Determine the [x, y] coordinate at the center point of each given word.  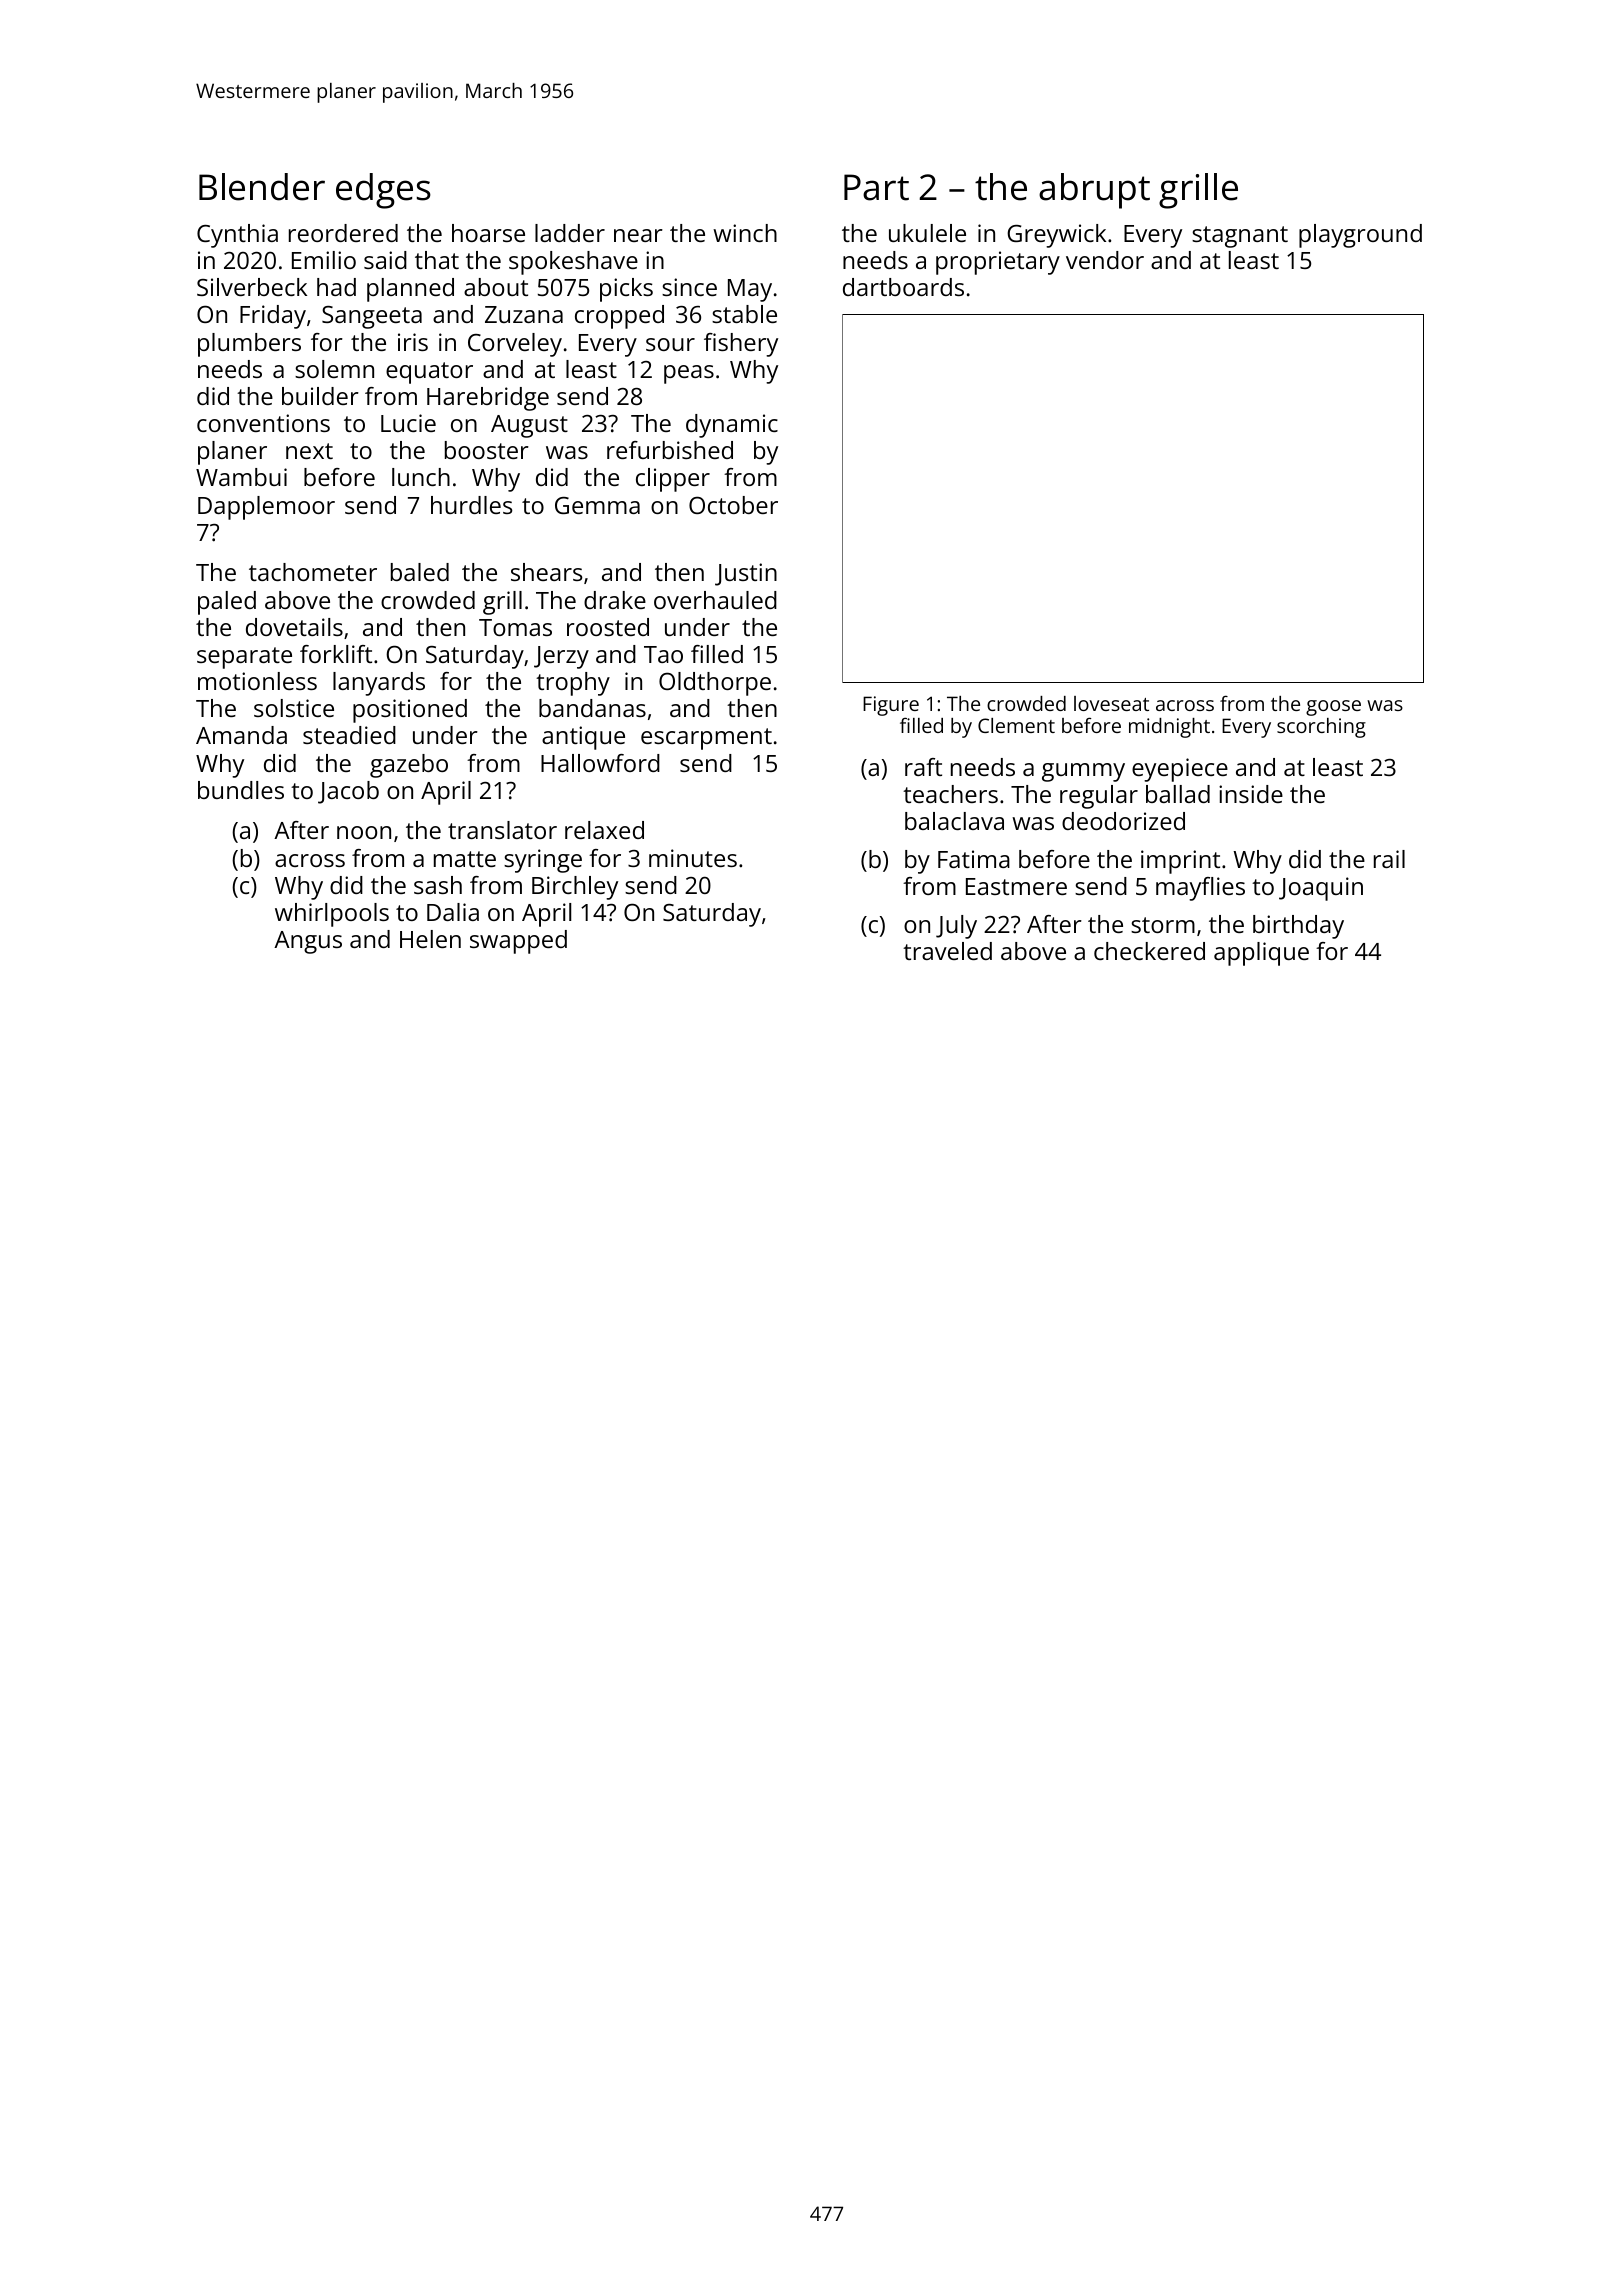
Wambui [241, 477]
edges [383, 191]
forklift [336, 654]
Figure [891, 706]
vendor [1105, 260]
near [638, 235]
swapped [518, 942]
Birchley [575, 888]
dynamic [732, 426]
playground [1360, 236]
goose [1333, 708]
